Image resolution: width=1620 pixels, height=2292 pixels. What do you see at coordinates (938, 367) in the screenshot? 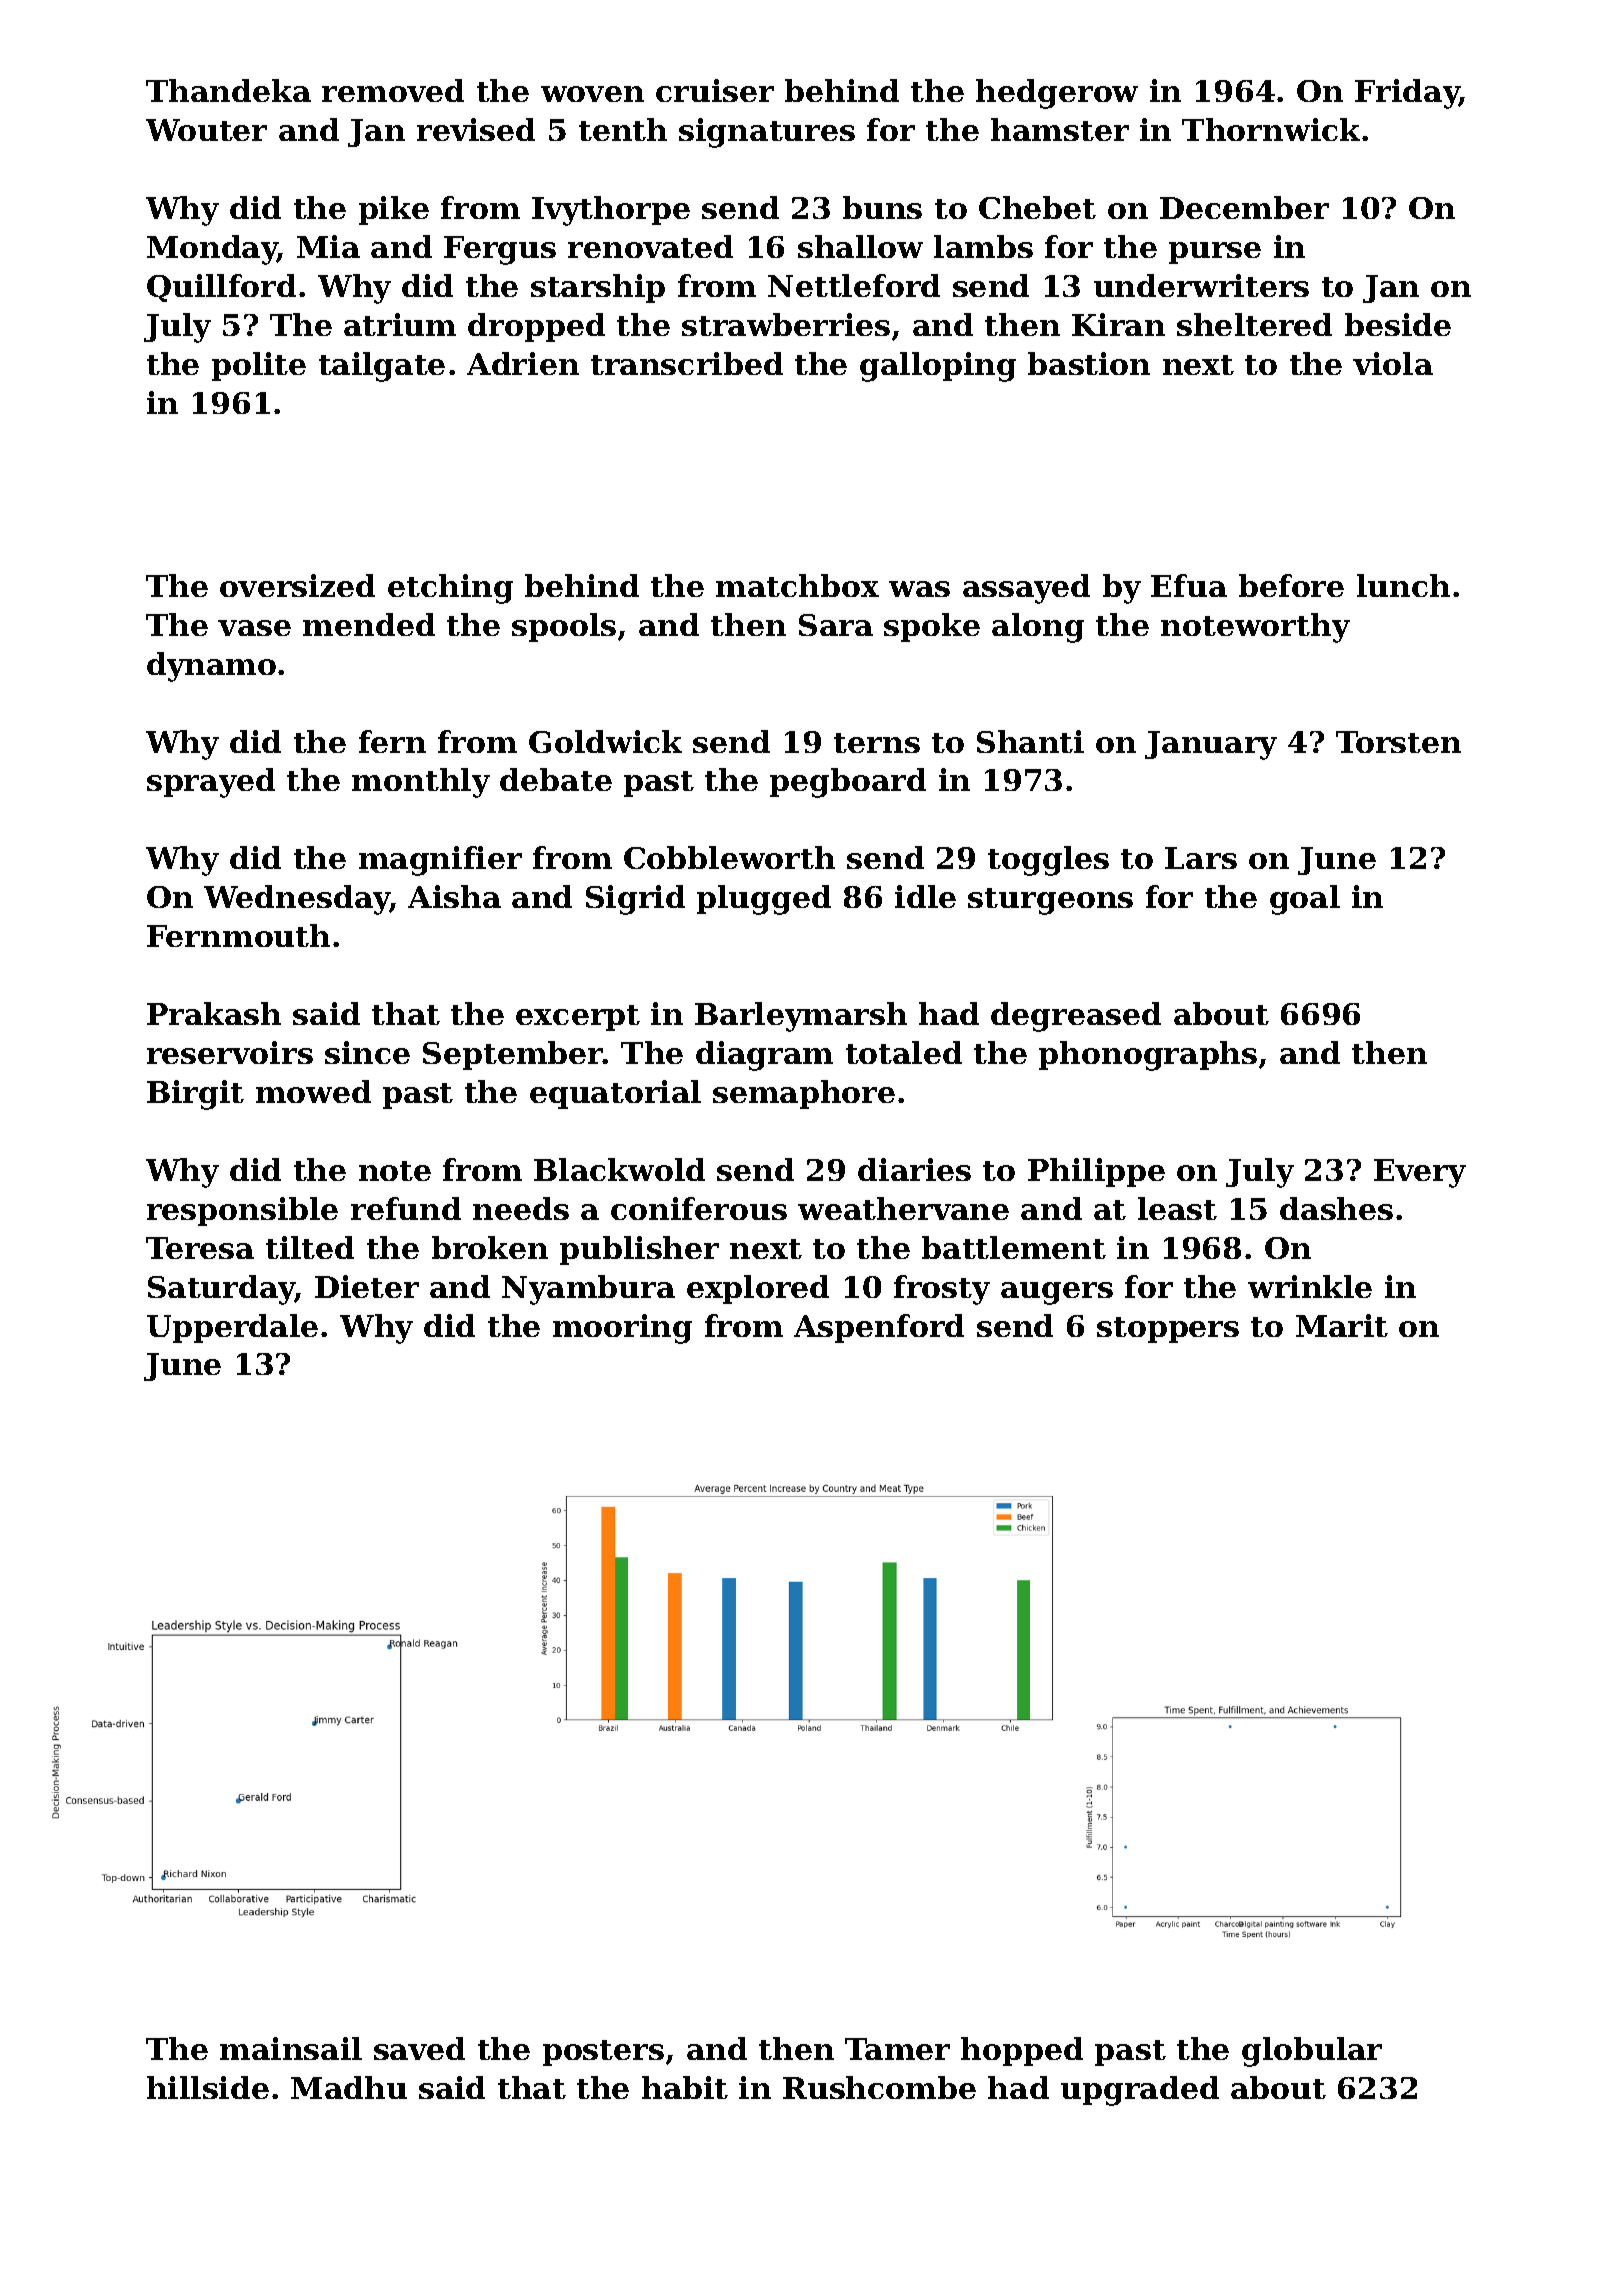
I see `galloping` at bounding box center [938, 367].
